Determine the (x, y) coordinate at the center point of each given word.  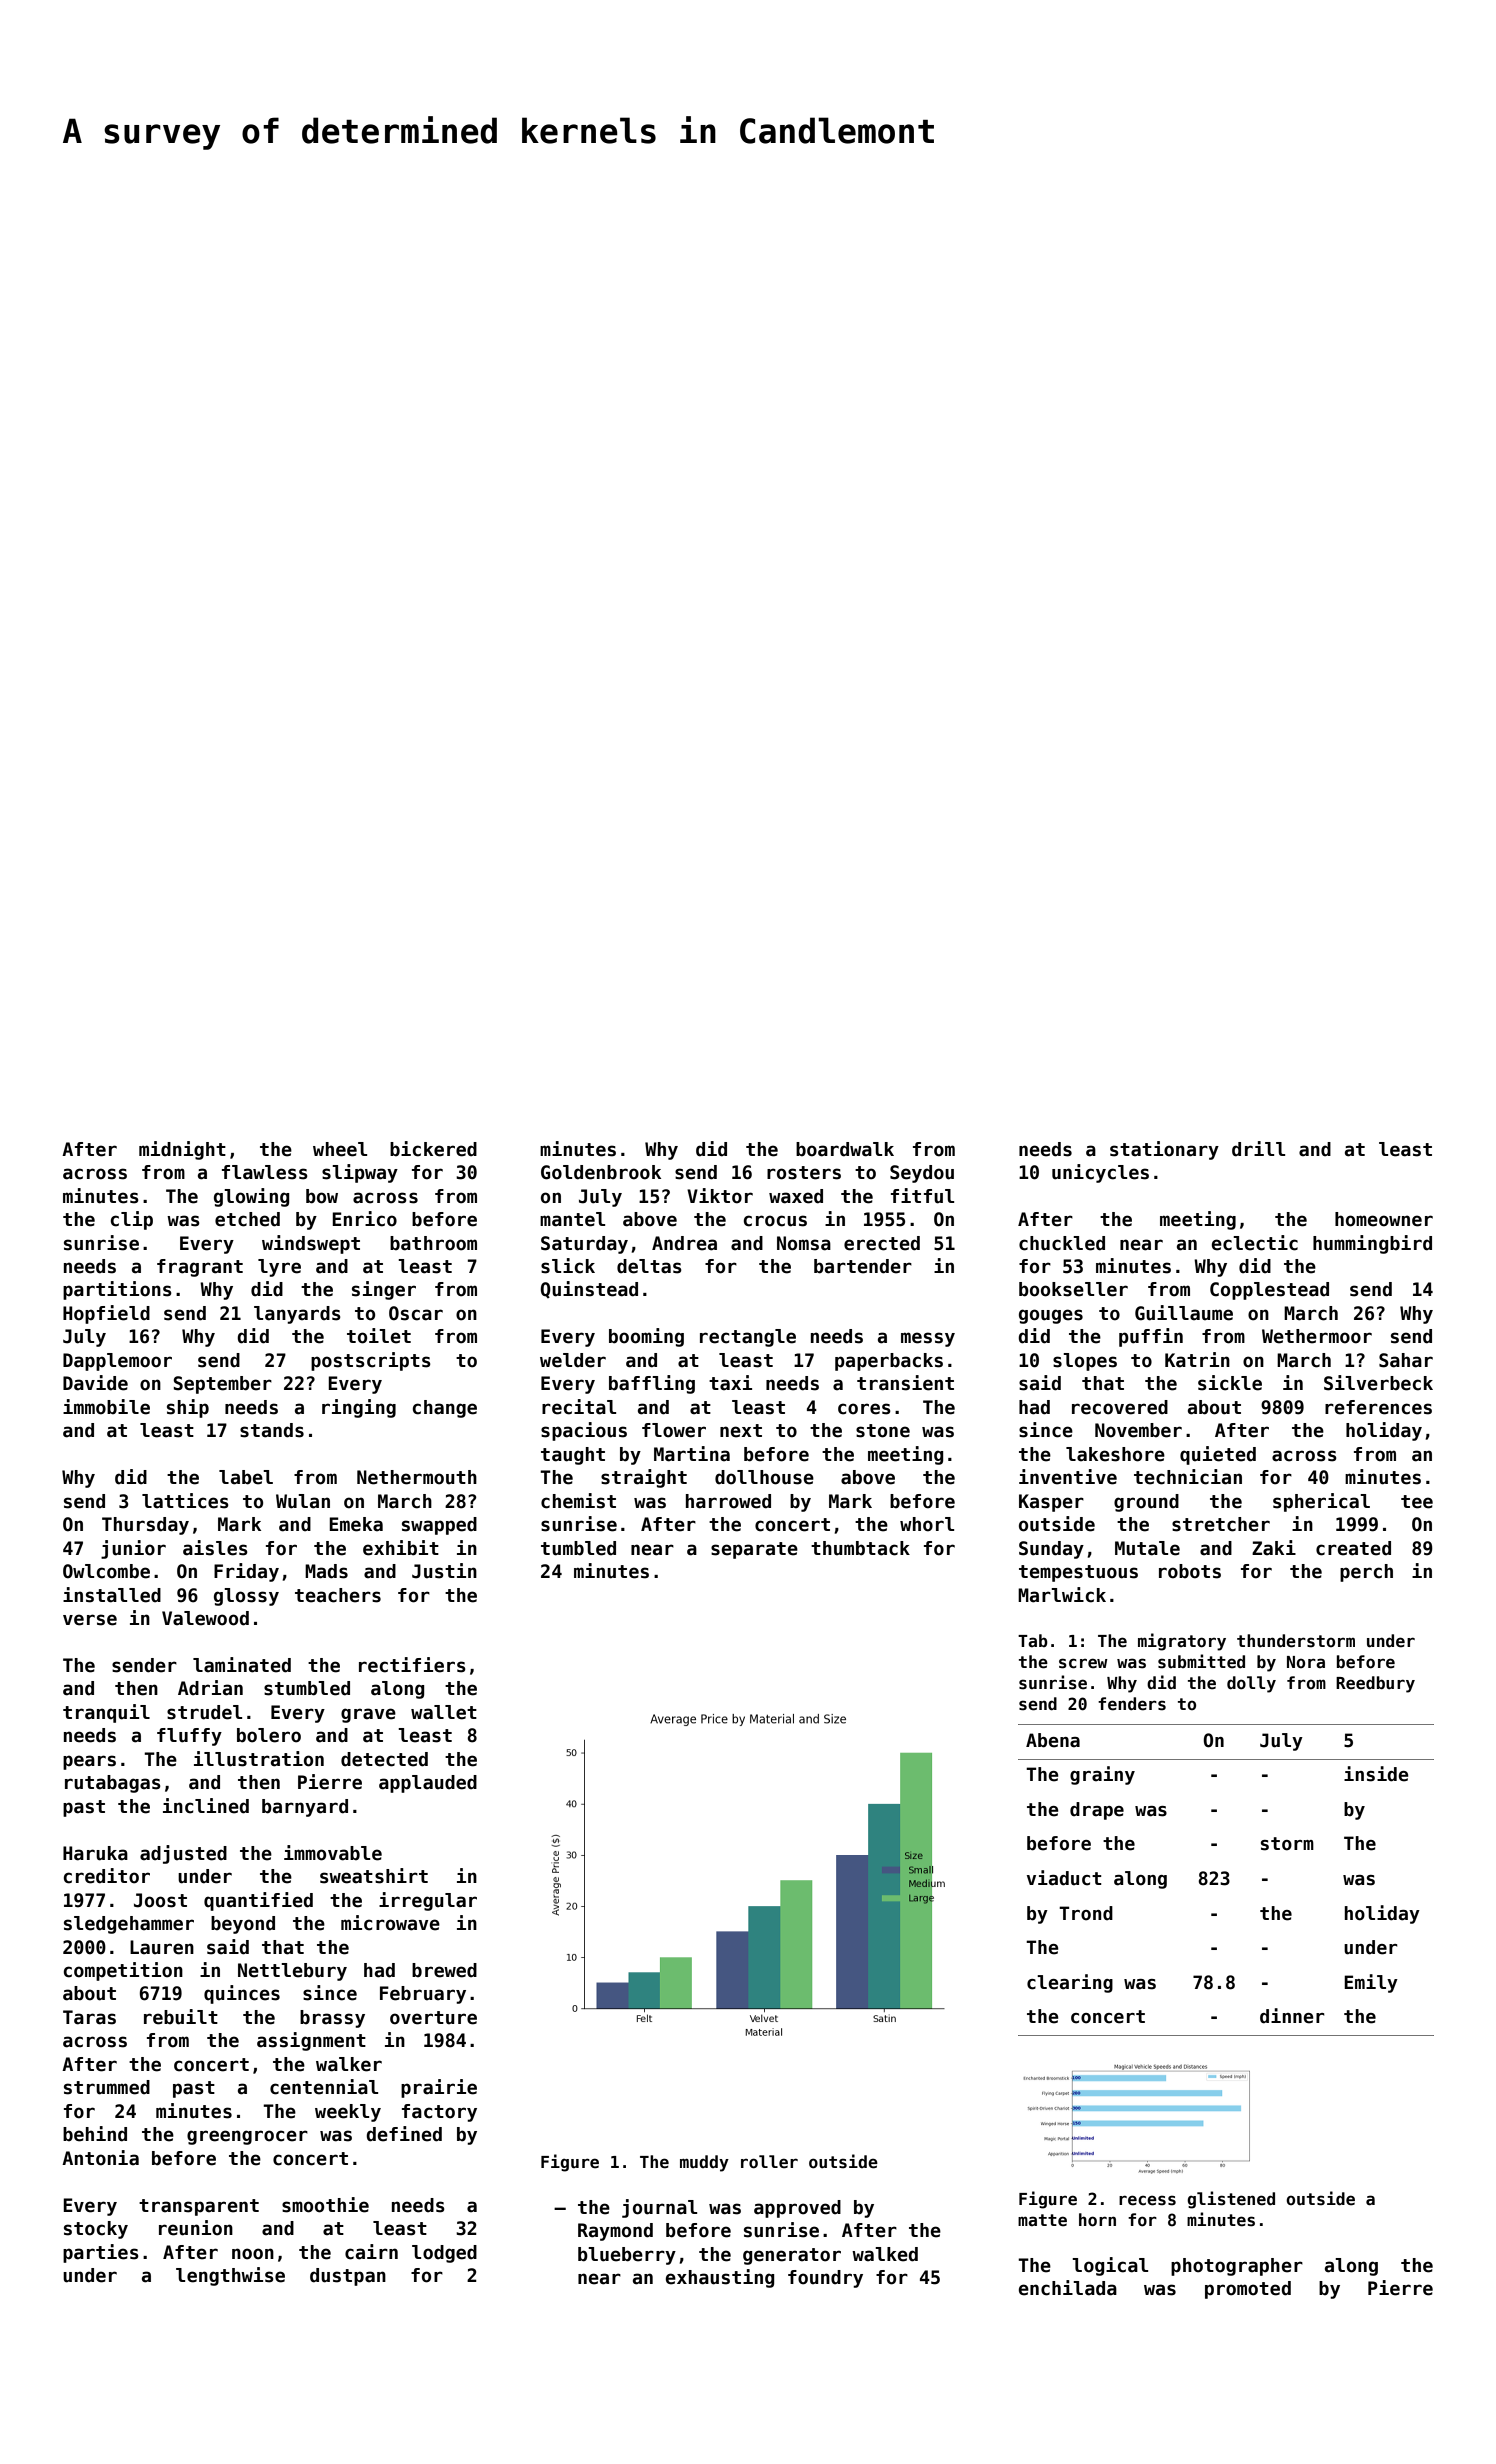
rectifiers (412, 1665)
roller (769, 2162)
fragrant (200, 1268)
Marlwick (1062, 1595)
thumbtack (860, 1548)
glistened (1231, 2200)
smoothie (325, 2205)
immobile (106, 1407)
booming (646, 1337)
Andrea (684, 1243)
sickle (1230, 1383)
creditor (107, 1876)
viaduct (1064, 1878)
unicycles (1100, 1173)
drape (1097, 1811)
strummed (107, 2087)
